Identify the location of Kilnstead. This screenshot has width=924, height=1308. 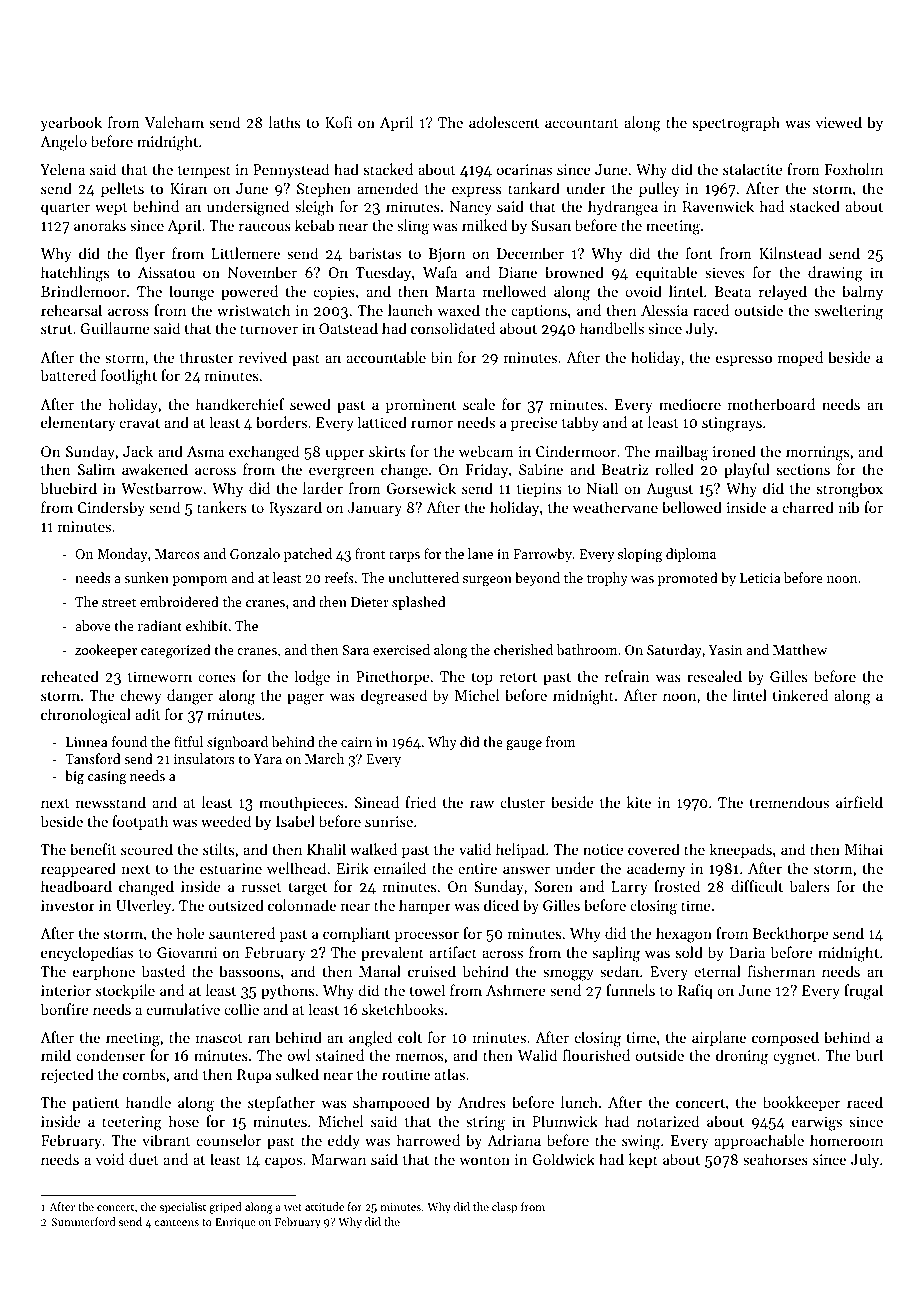
(790, 253).
